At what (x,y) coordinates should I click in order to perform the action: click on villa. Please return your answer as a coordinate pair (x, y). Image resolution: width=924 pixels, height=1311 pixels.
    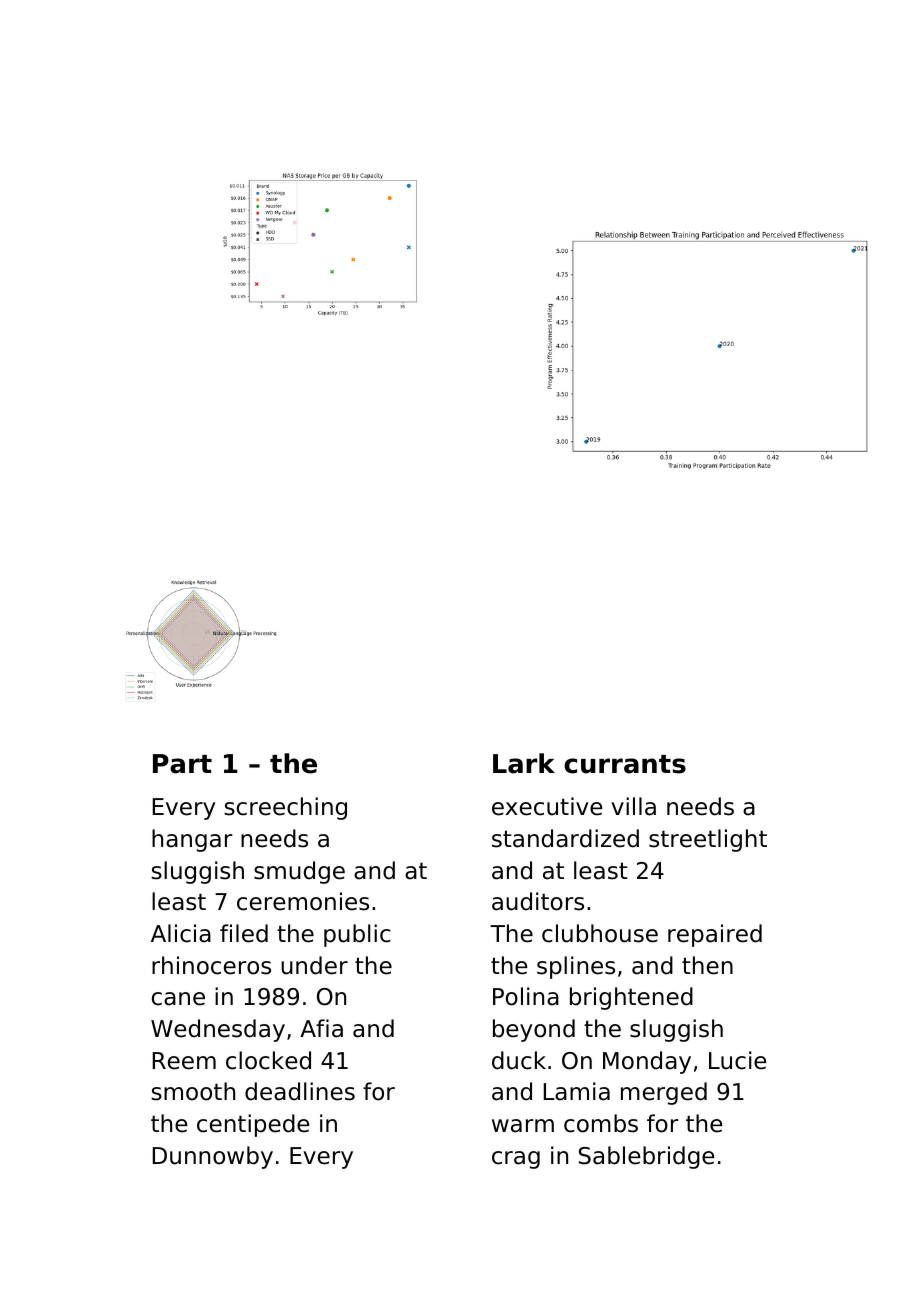
    Looking at the image, I should click on (633, 806).
